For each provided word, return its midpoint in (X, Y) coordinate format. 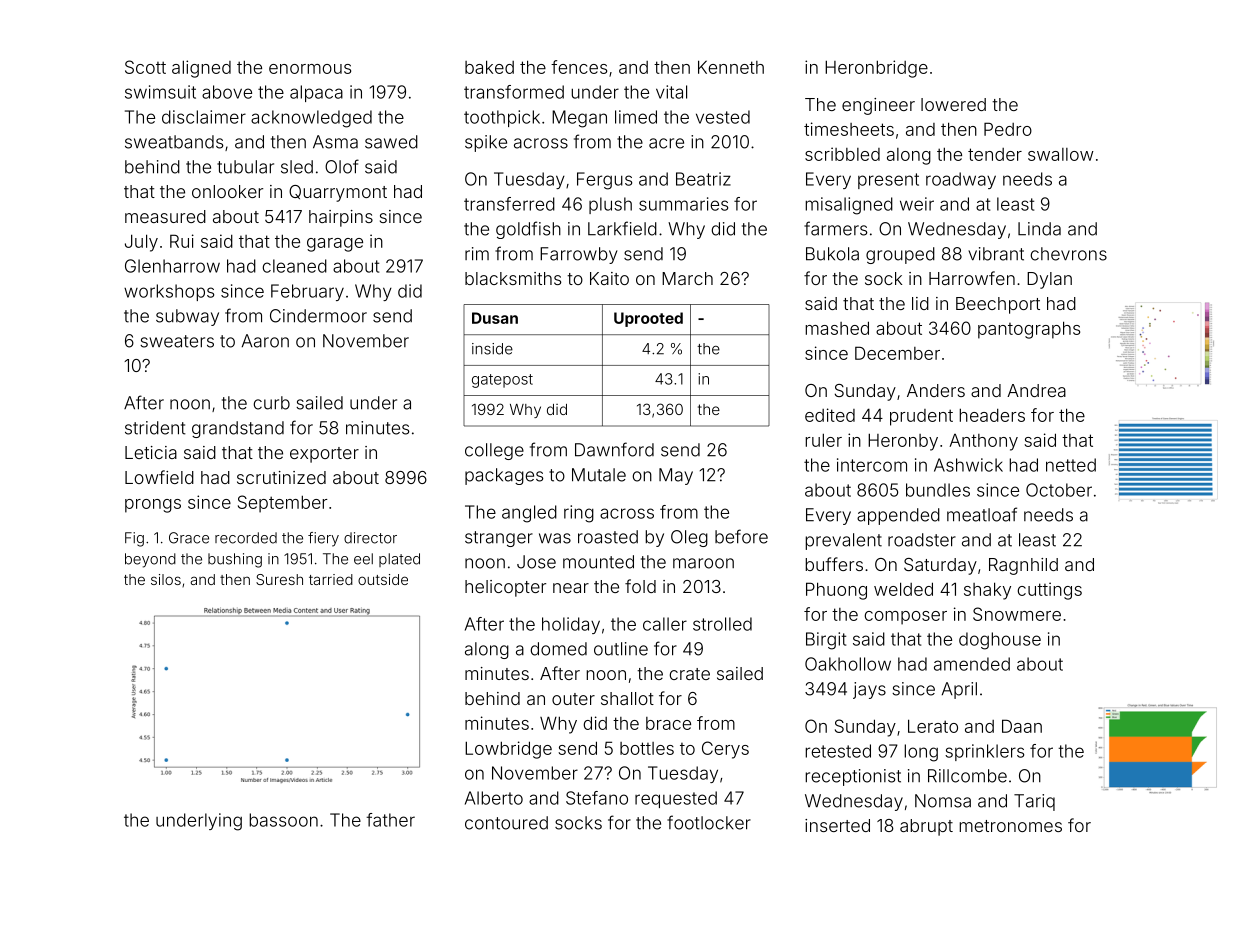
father (390, 820)
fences (579, 67)
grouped (900, 255)
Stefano (597, 798)
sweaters (177, 341)
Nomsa (943, 801)
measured (165, 216)
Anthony (983, 442)
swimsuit (160, 92)
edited (830, 415)
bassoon (283, 820)
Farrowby (579, 255)
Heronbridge (876, 69)
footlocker (709, 822)
